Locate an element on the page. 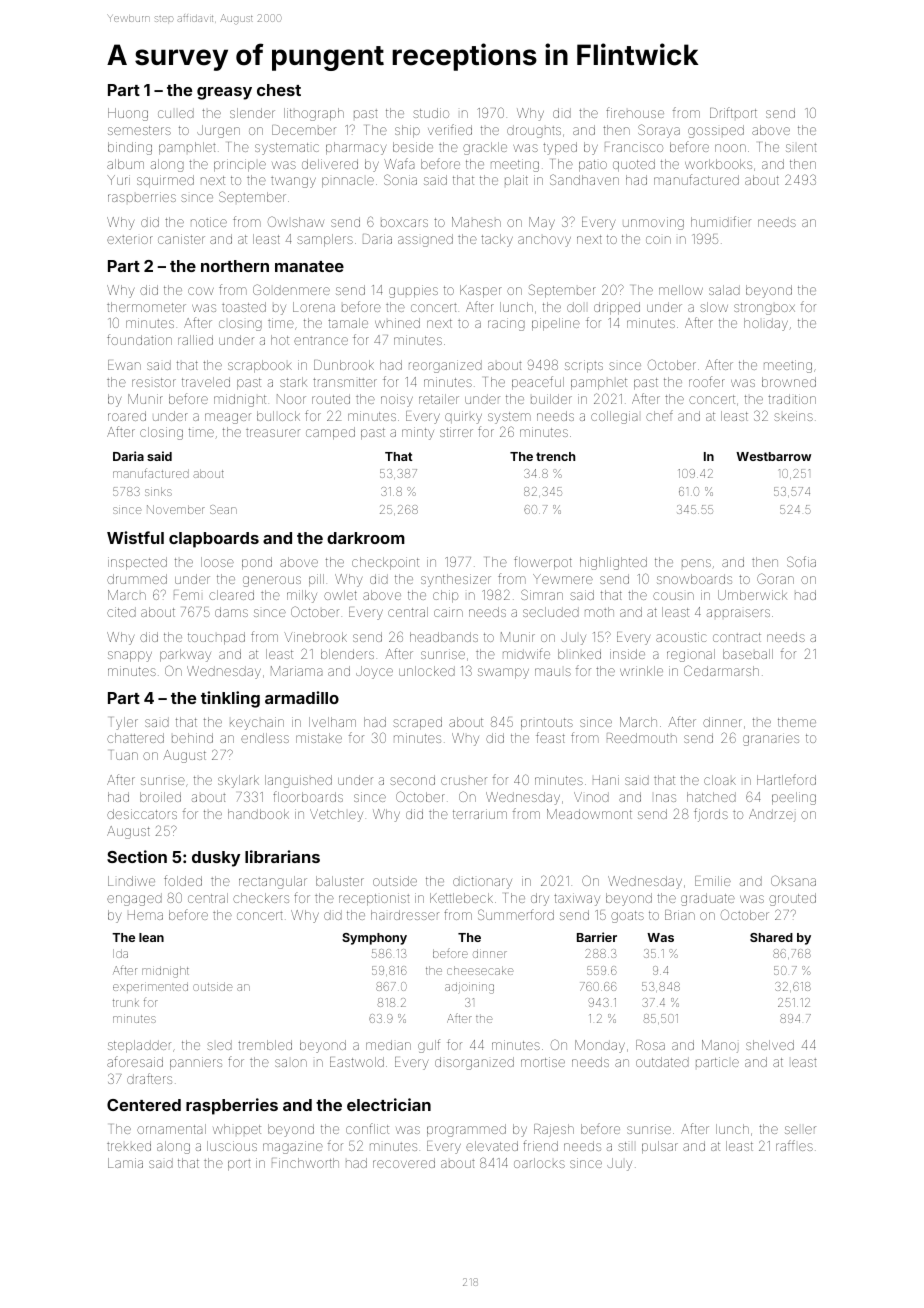 This image has width=924, height=1308. studio is located at coordinates (431, 113).
